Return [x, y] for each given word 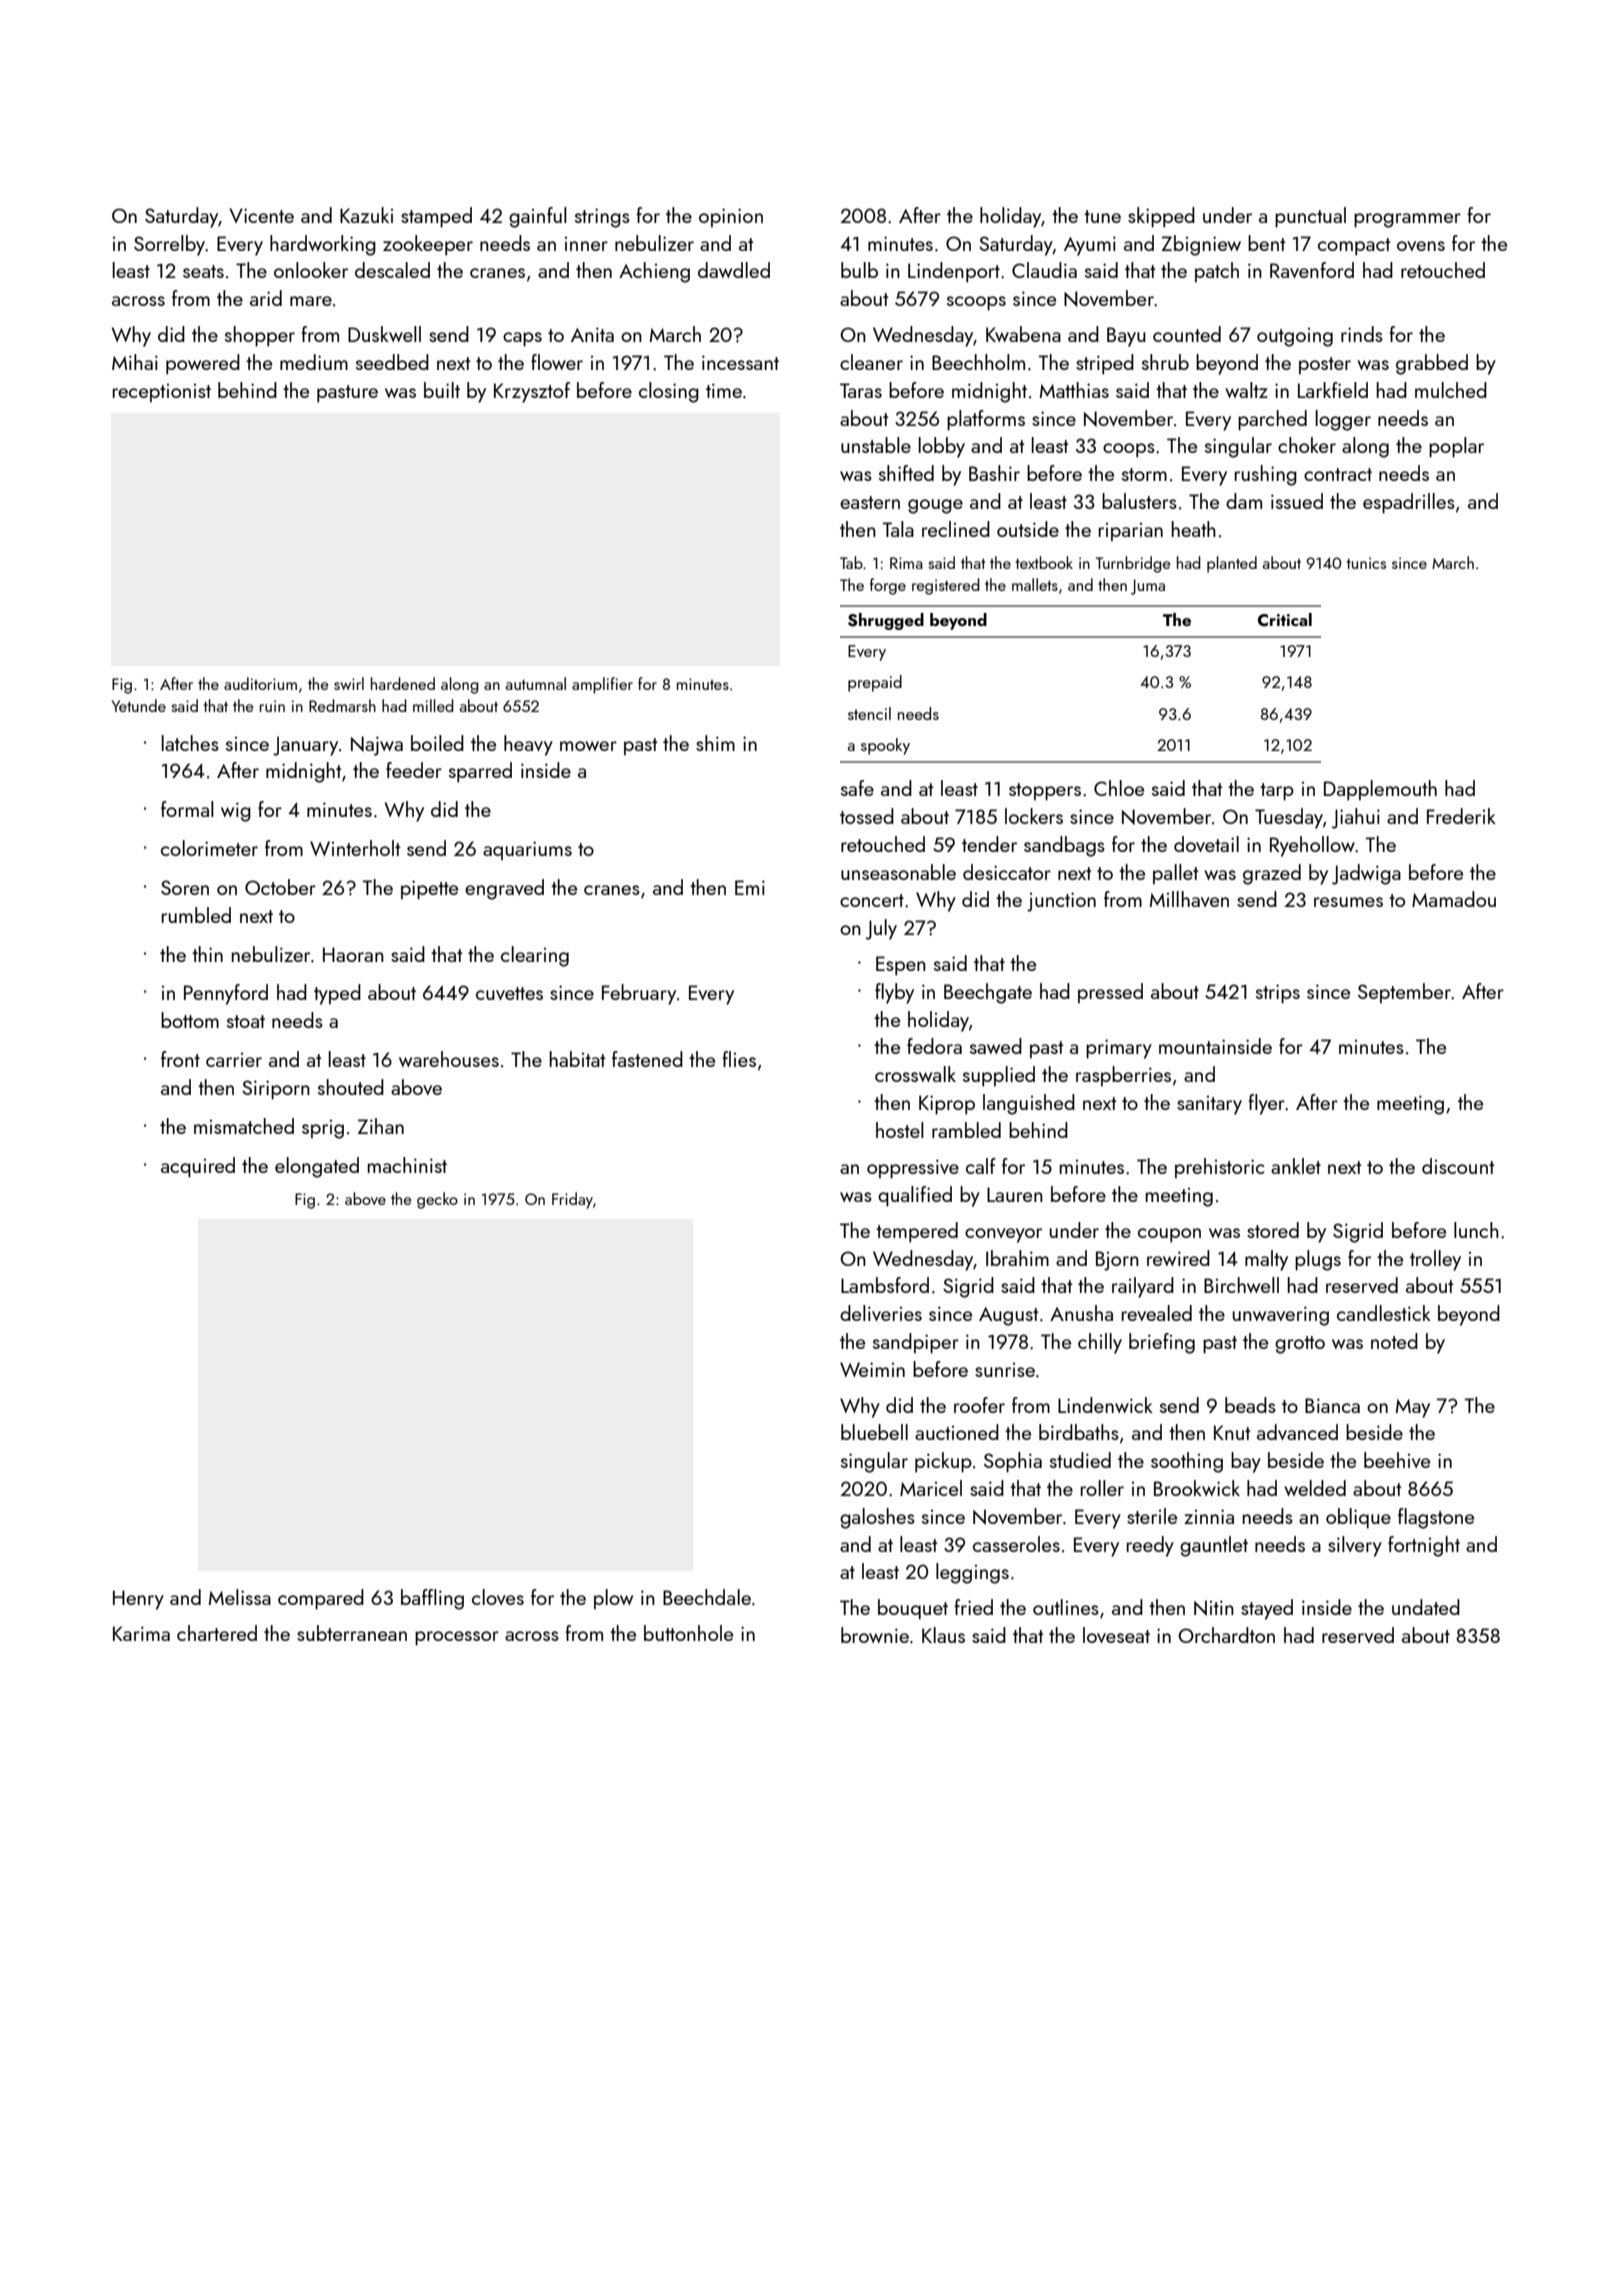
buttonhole [688, 1633]
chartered [217, 1633]
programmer [1407, 220]
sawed [996, 1046]
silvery [1355, 1546]
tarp [1277, 792]
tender [989, 844]
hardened [403, 683]
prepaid [875, 683]
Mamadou [1454, 899]
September [1404, 993]
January [305, 746]
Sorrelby [169, 245]
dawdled [734, 270]
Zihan [381, 1126]
